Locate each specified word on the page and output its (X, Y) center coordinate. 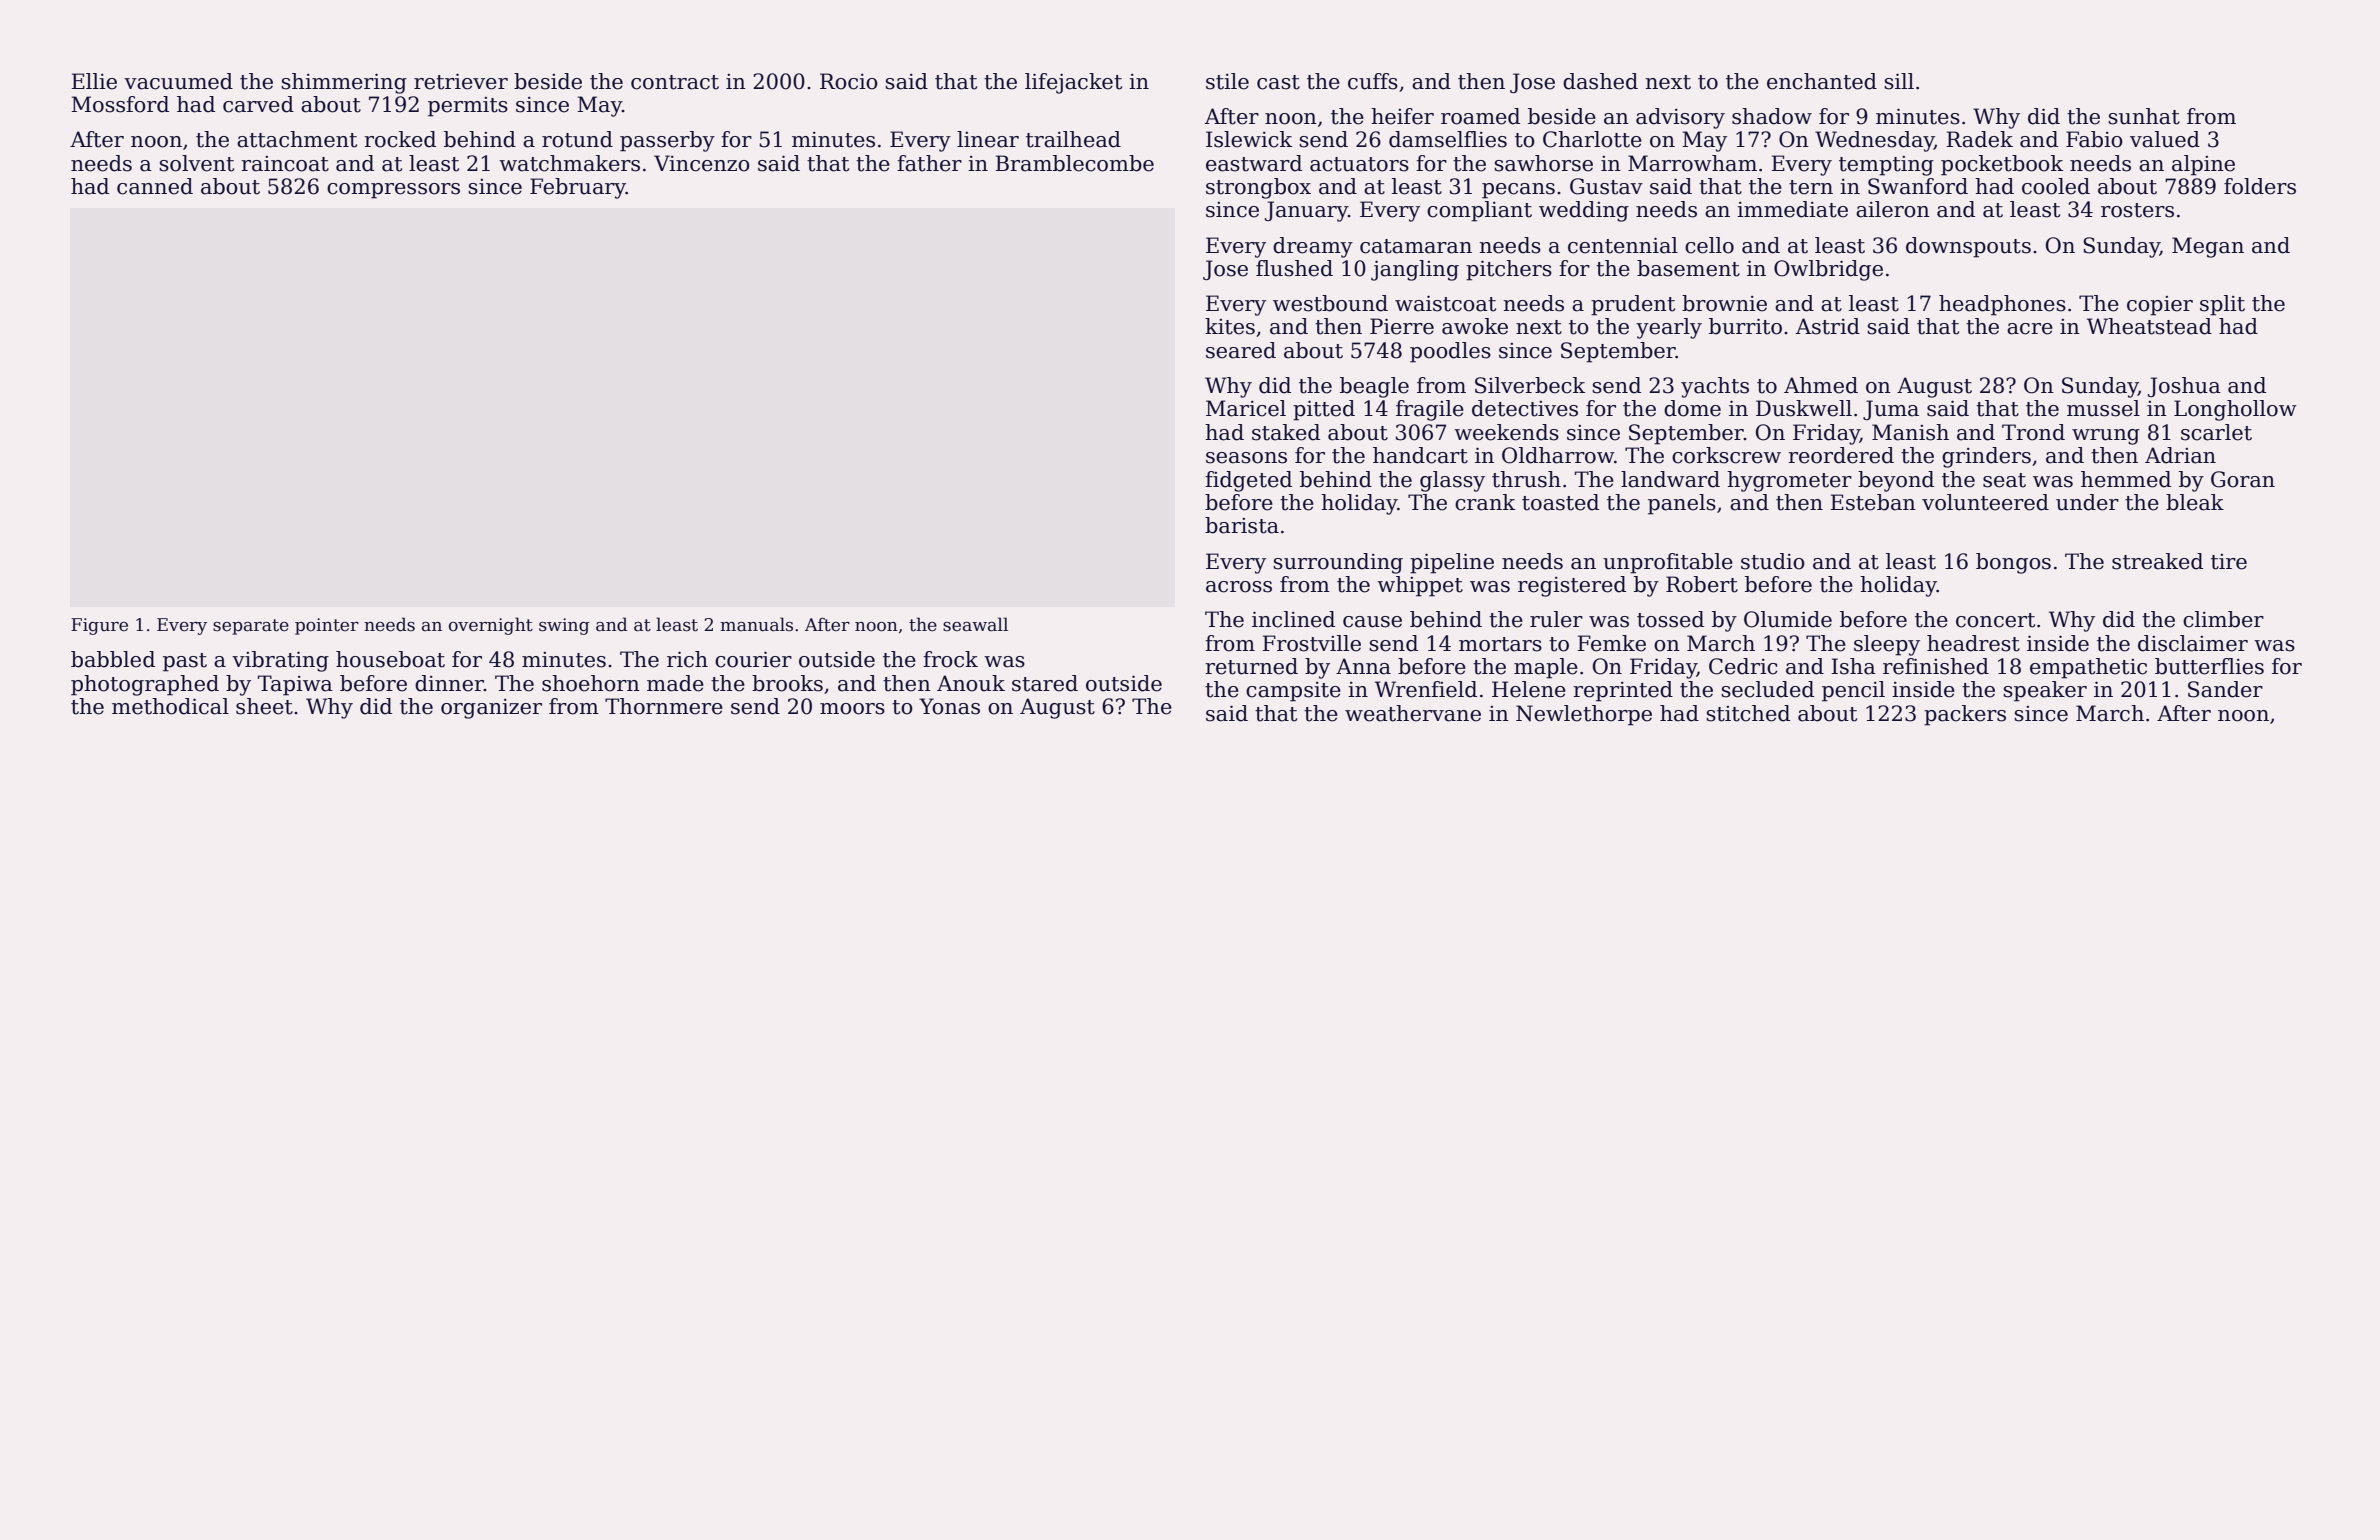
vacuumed (178, 81)
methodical (170, 706)
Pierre (1402, 326)
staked (1286, 432)
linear (988, 139)
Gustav (1606, 186)
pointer (327, 626)
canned (155, 186)
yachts (1715, 387)
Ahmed (1821, 385)
